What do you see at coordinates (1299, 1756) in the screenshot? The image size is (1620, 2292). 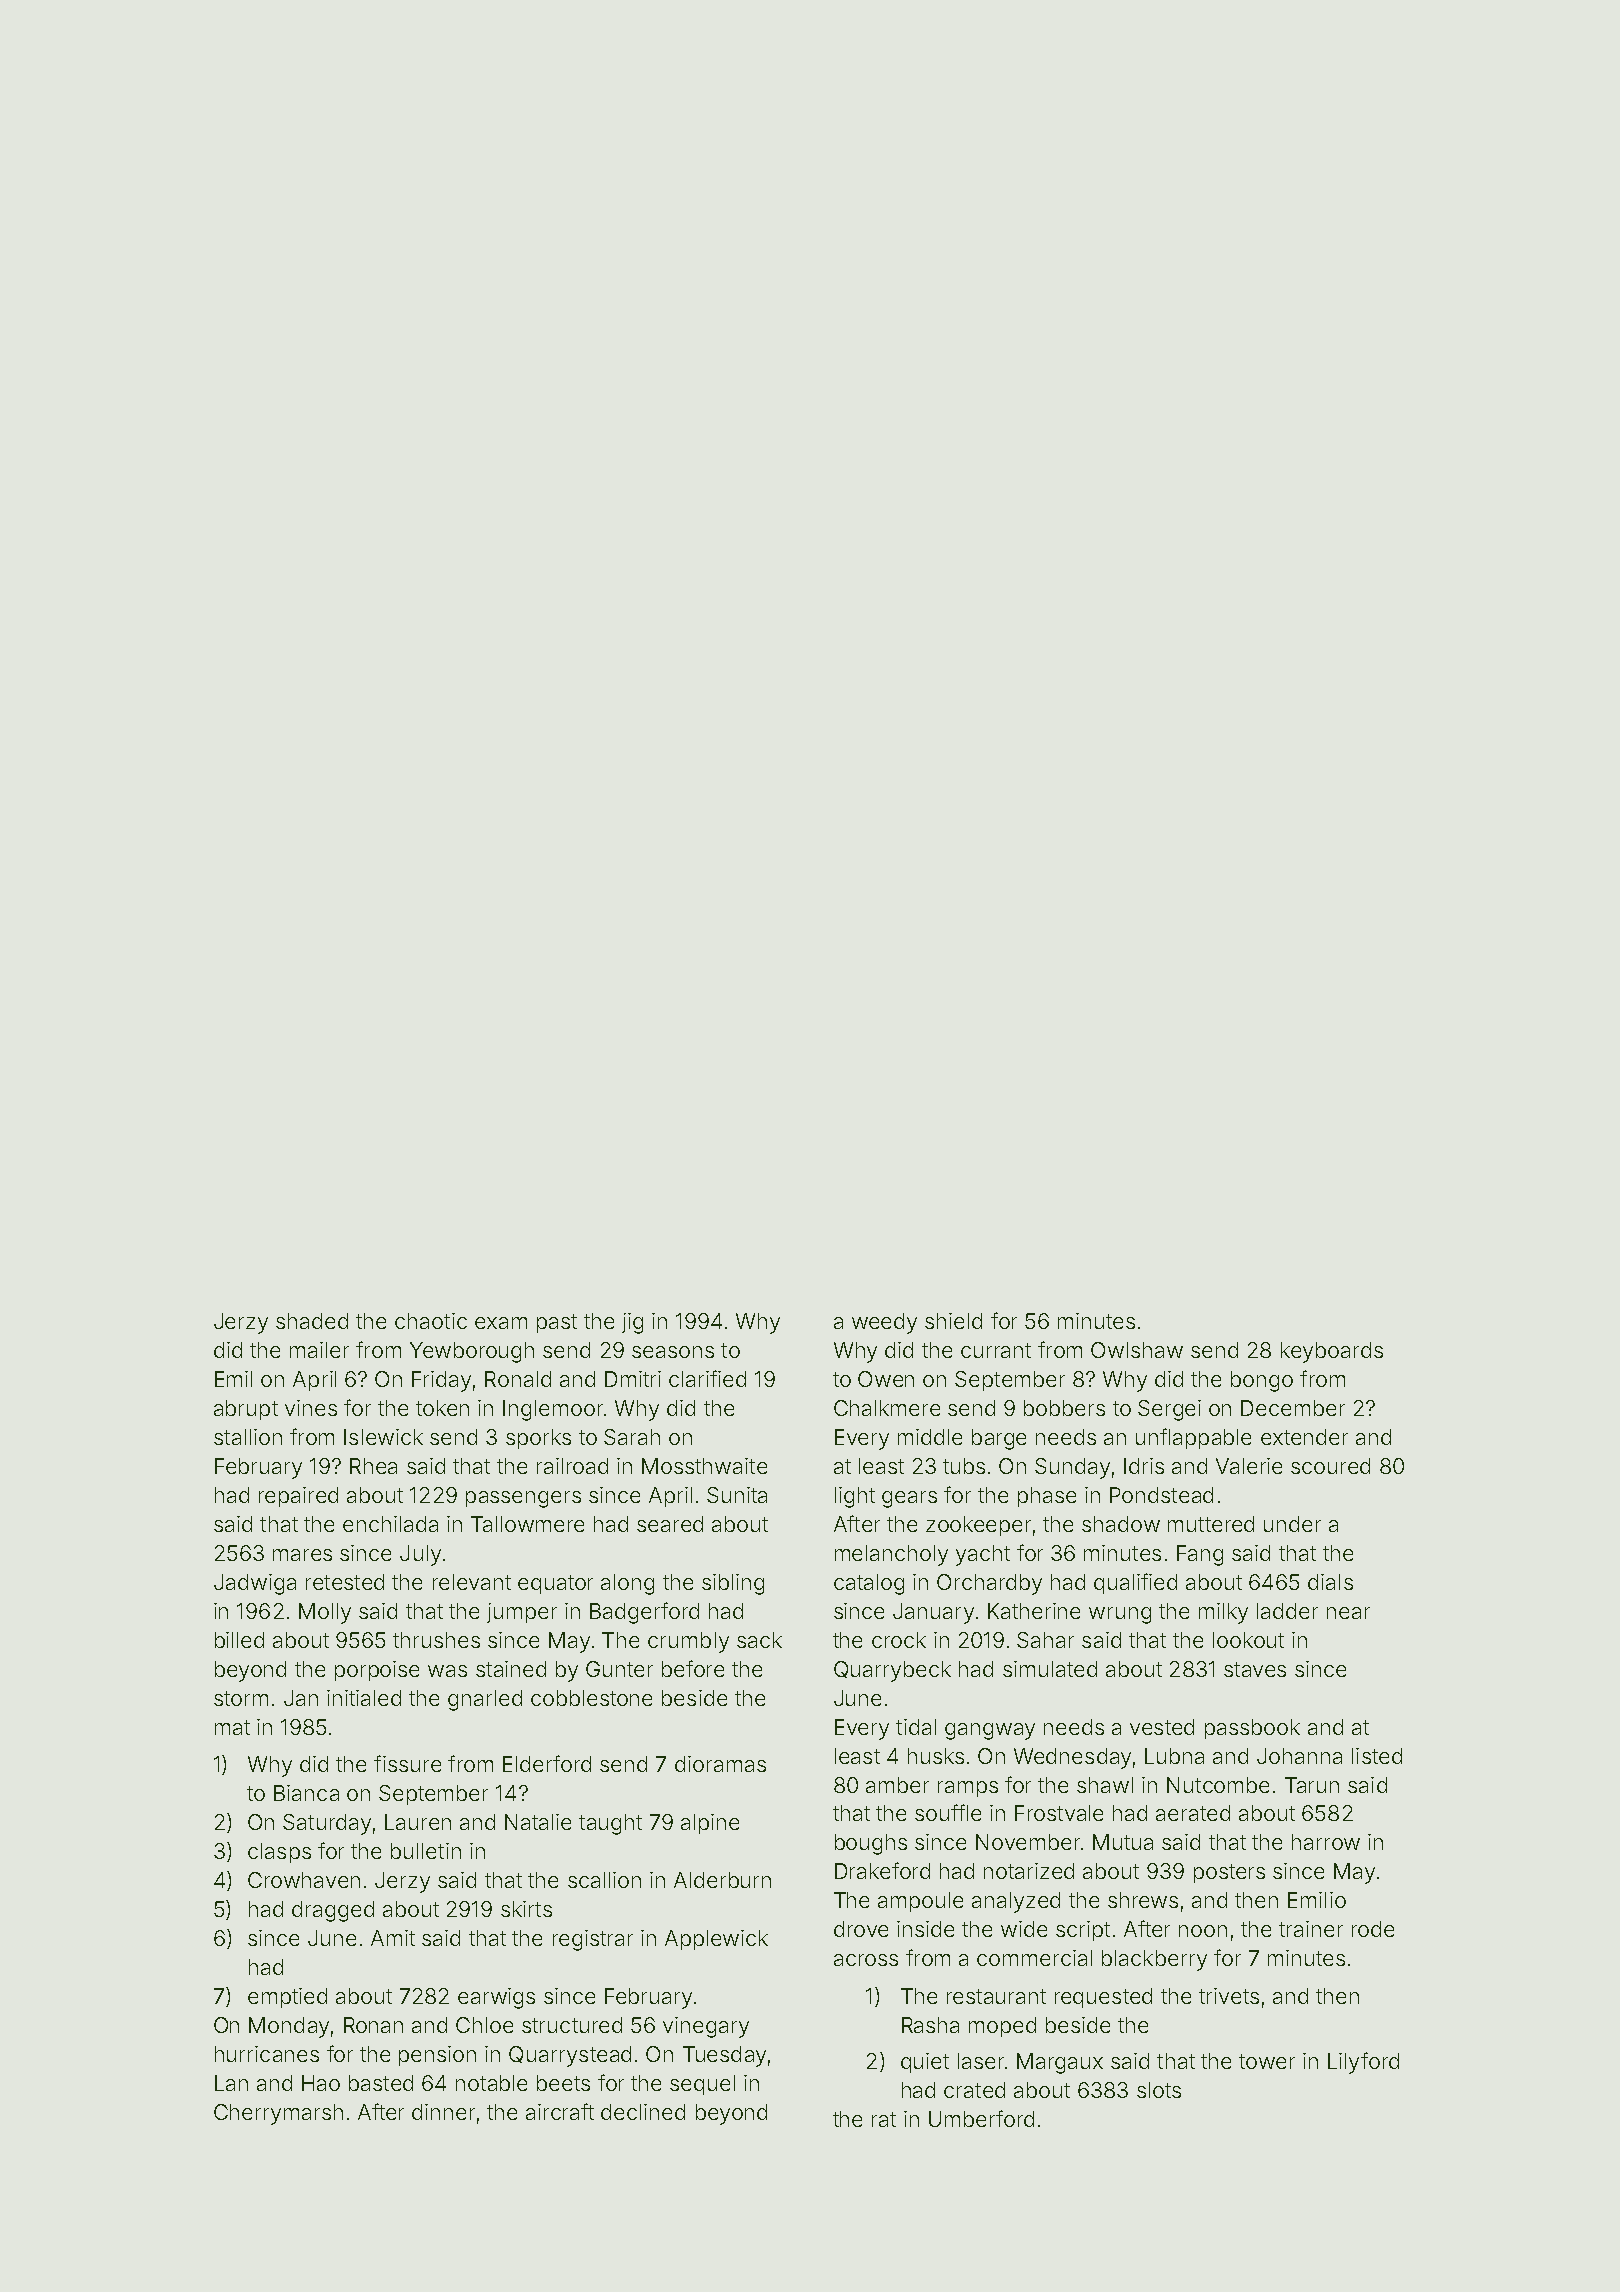 I see `Johanna` at bounding box center [1299, 1756].
